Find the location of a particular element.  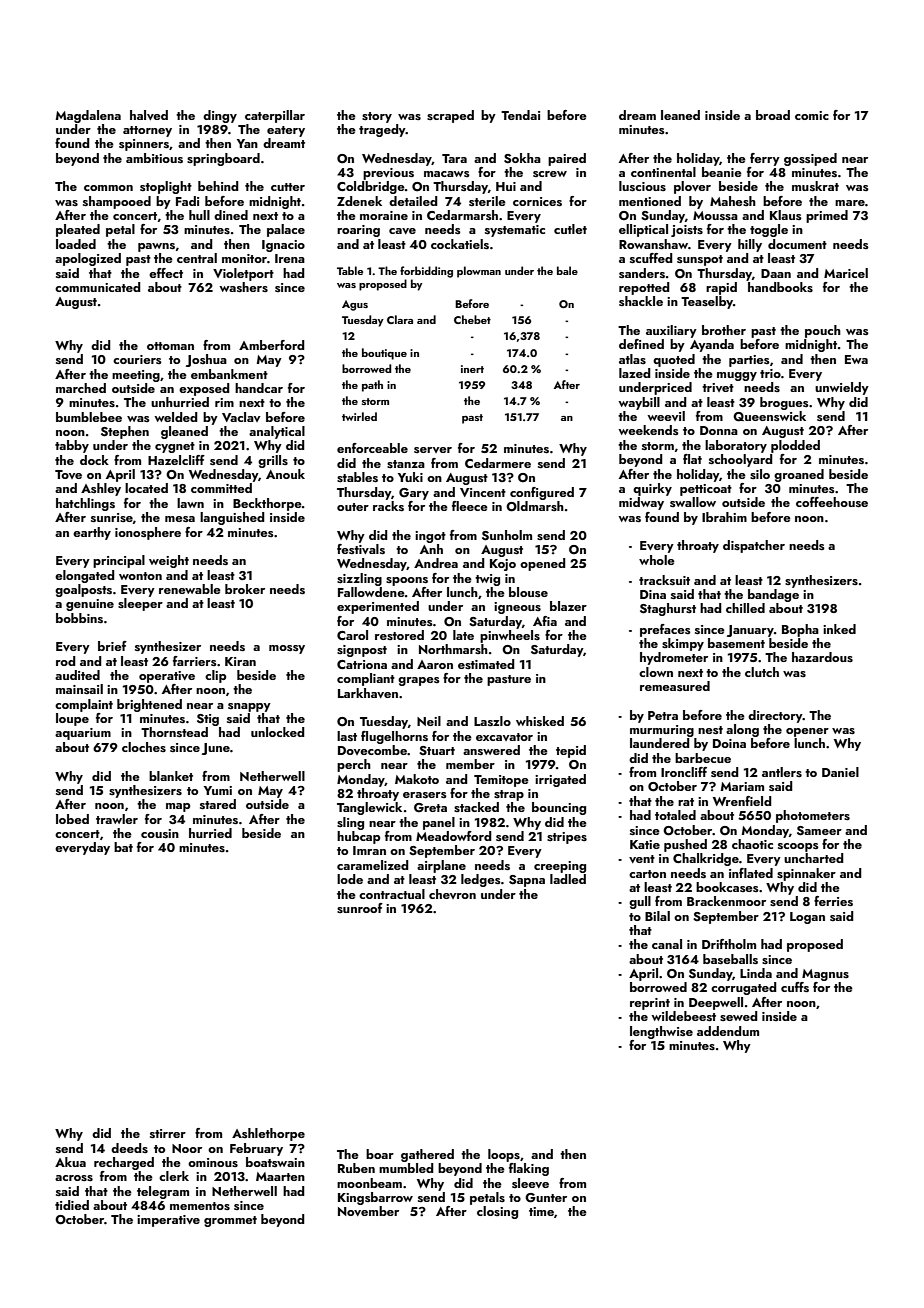

irrigated is located at coordinates (560, 780).
